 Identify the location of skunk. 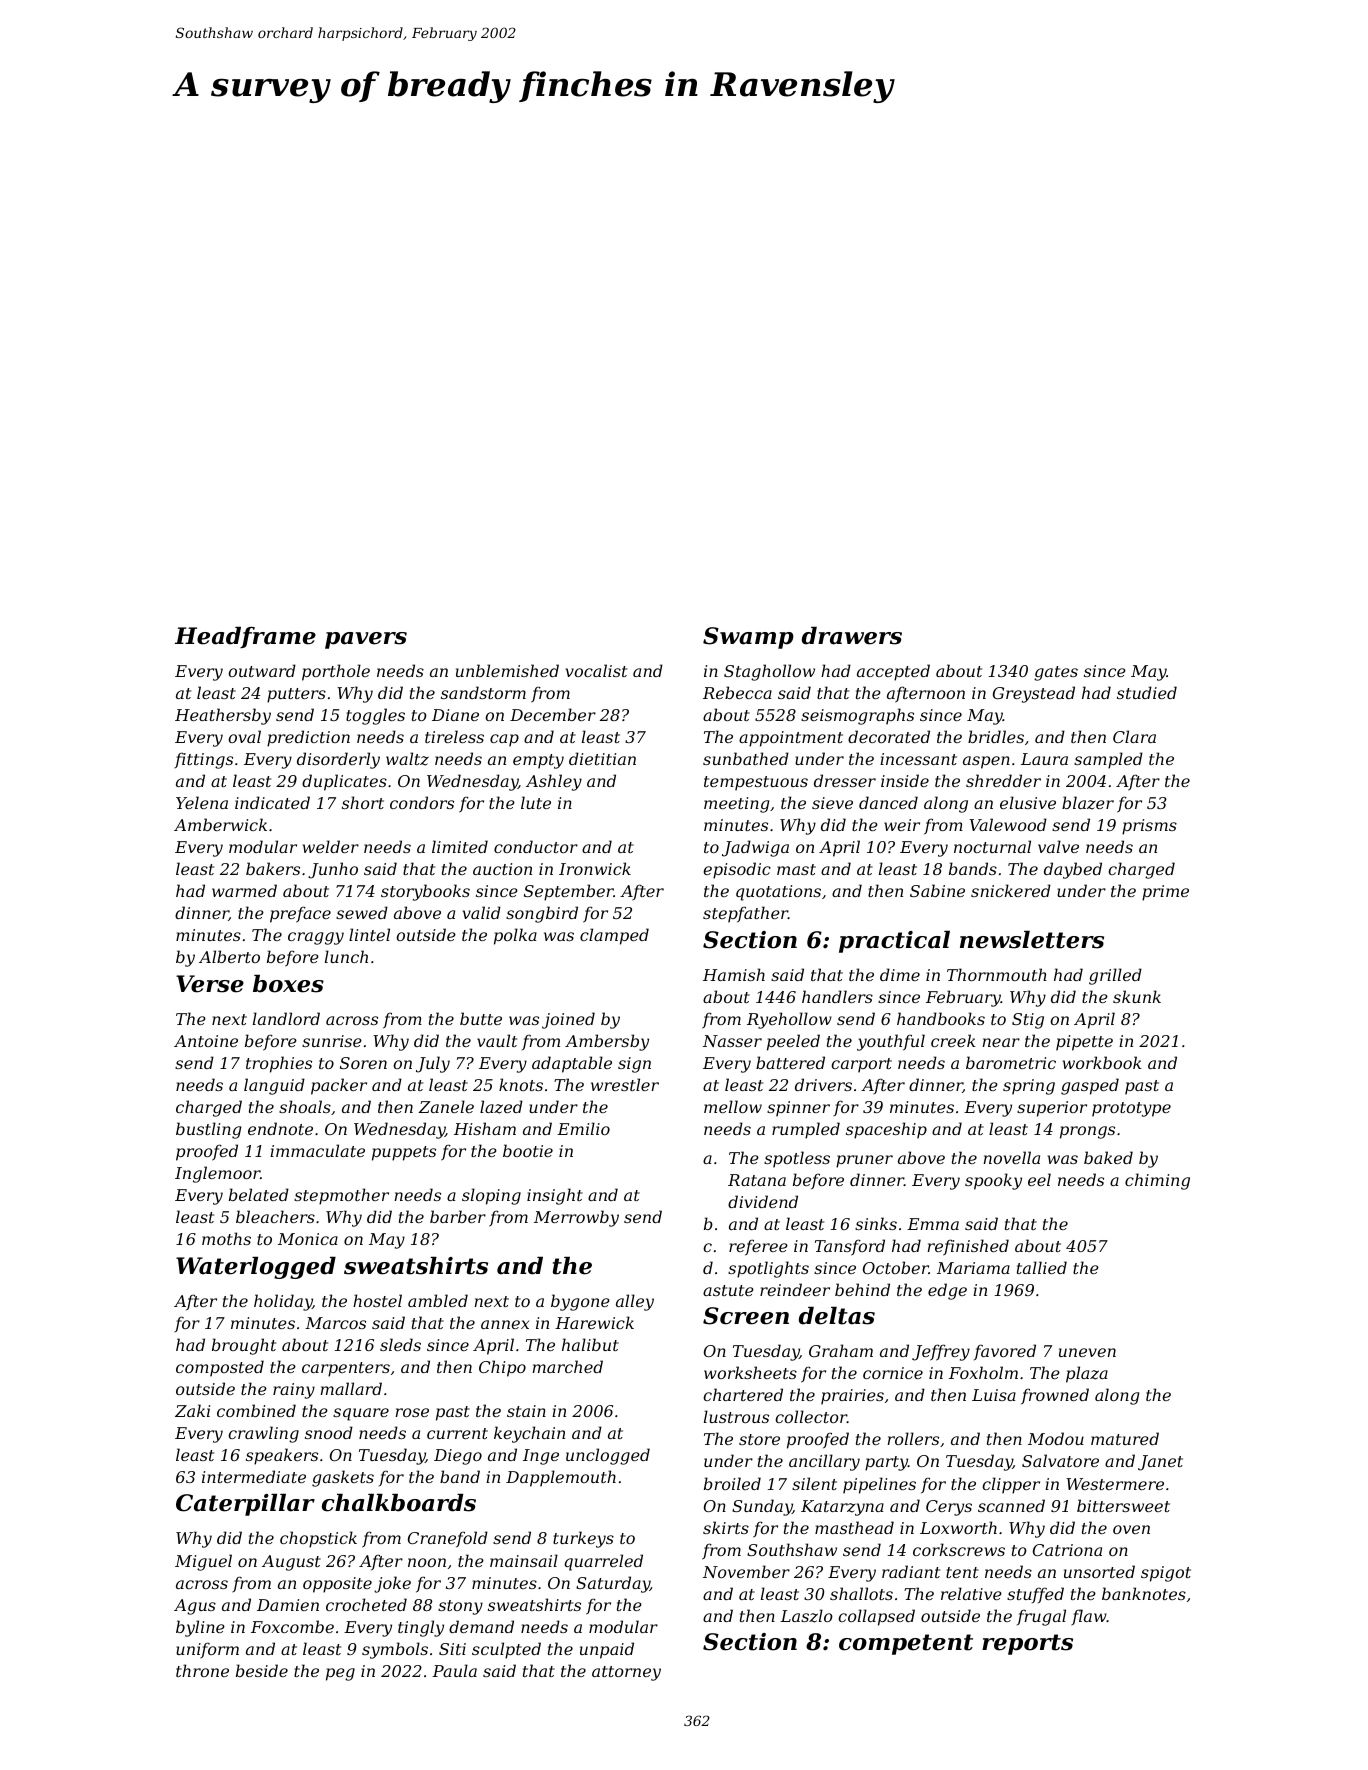
(1137, 996).
